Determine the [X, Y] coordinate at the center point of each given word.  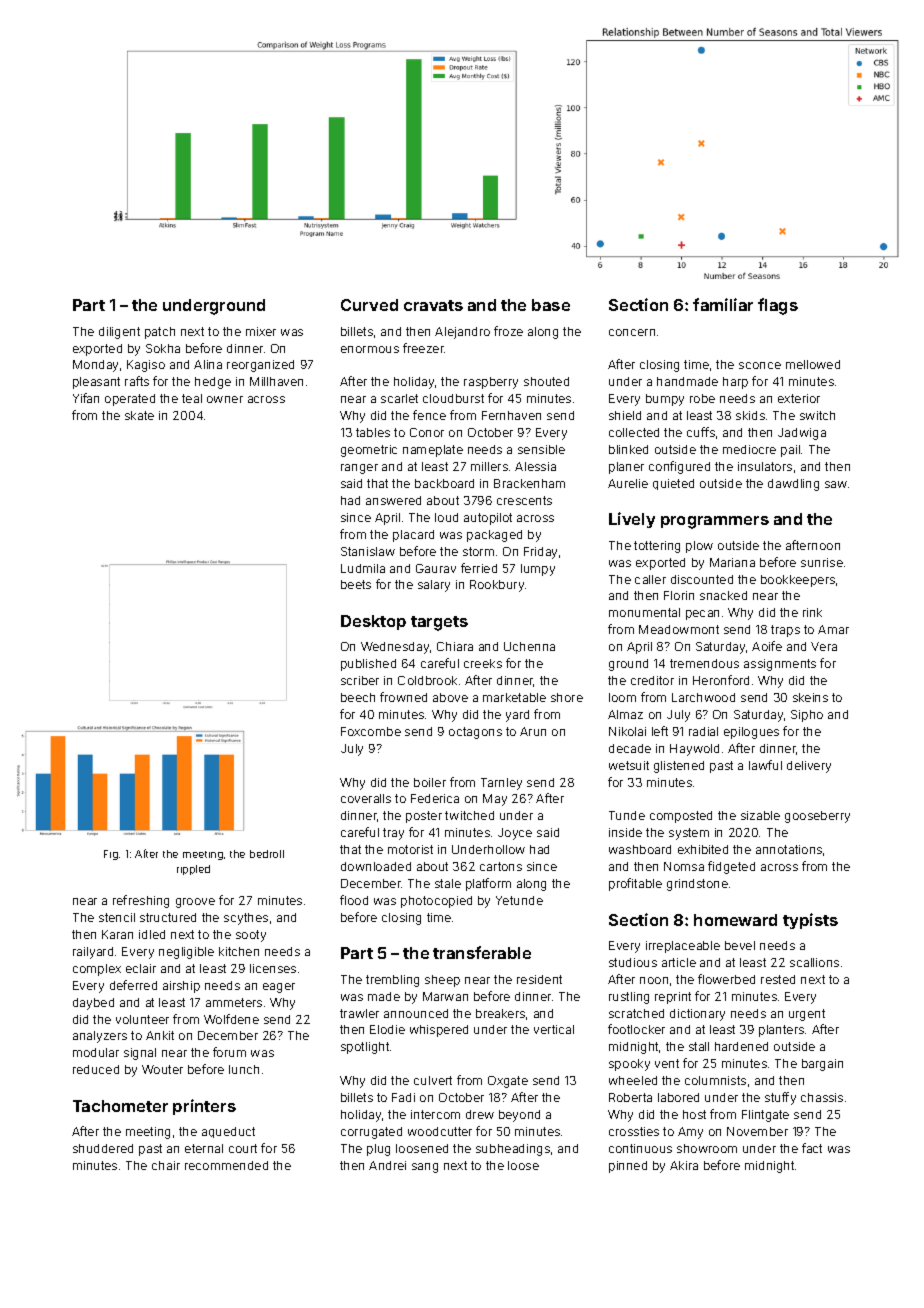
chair [166, 1165]
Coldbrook [427, 680]
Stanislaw [368, 551]
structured [168, 917]
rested [778, 979]
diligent [119, 333]
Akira [684, 1165]
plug [378, 1150]
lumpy [538, 570]
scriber [360, 680]
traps [785, 631]
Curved [369, 305]
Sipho [807, 716]
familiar [723, 304]
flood [354, 900]
